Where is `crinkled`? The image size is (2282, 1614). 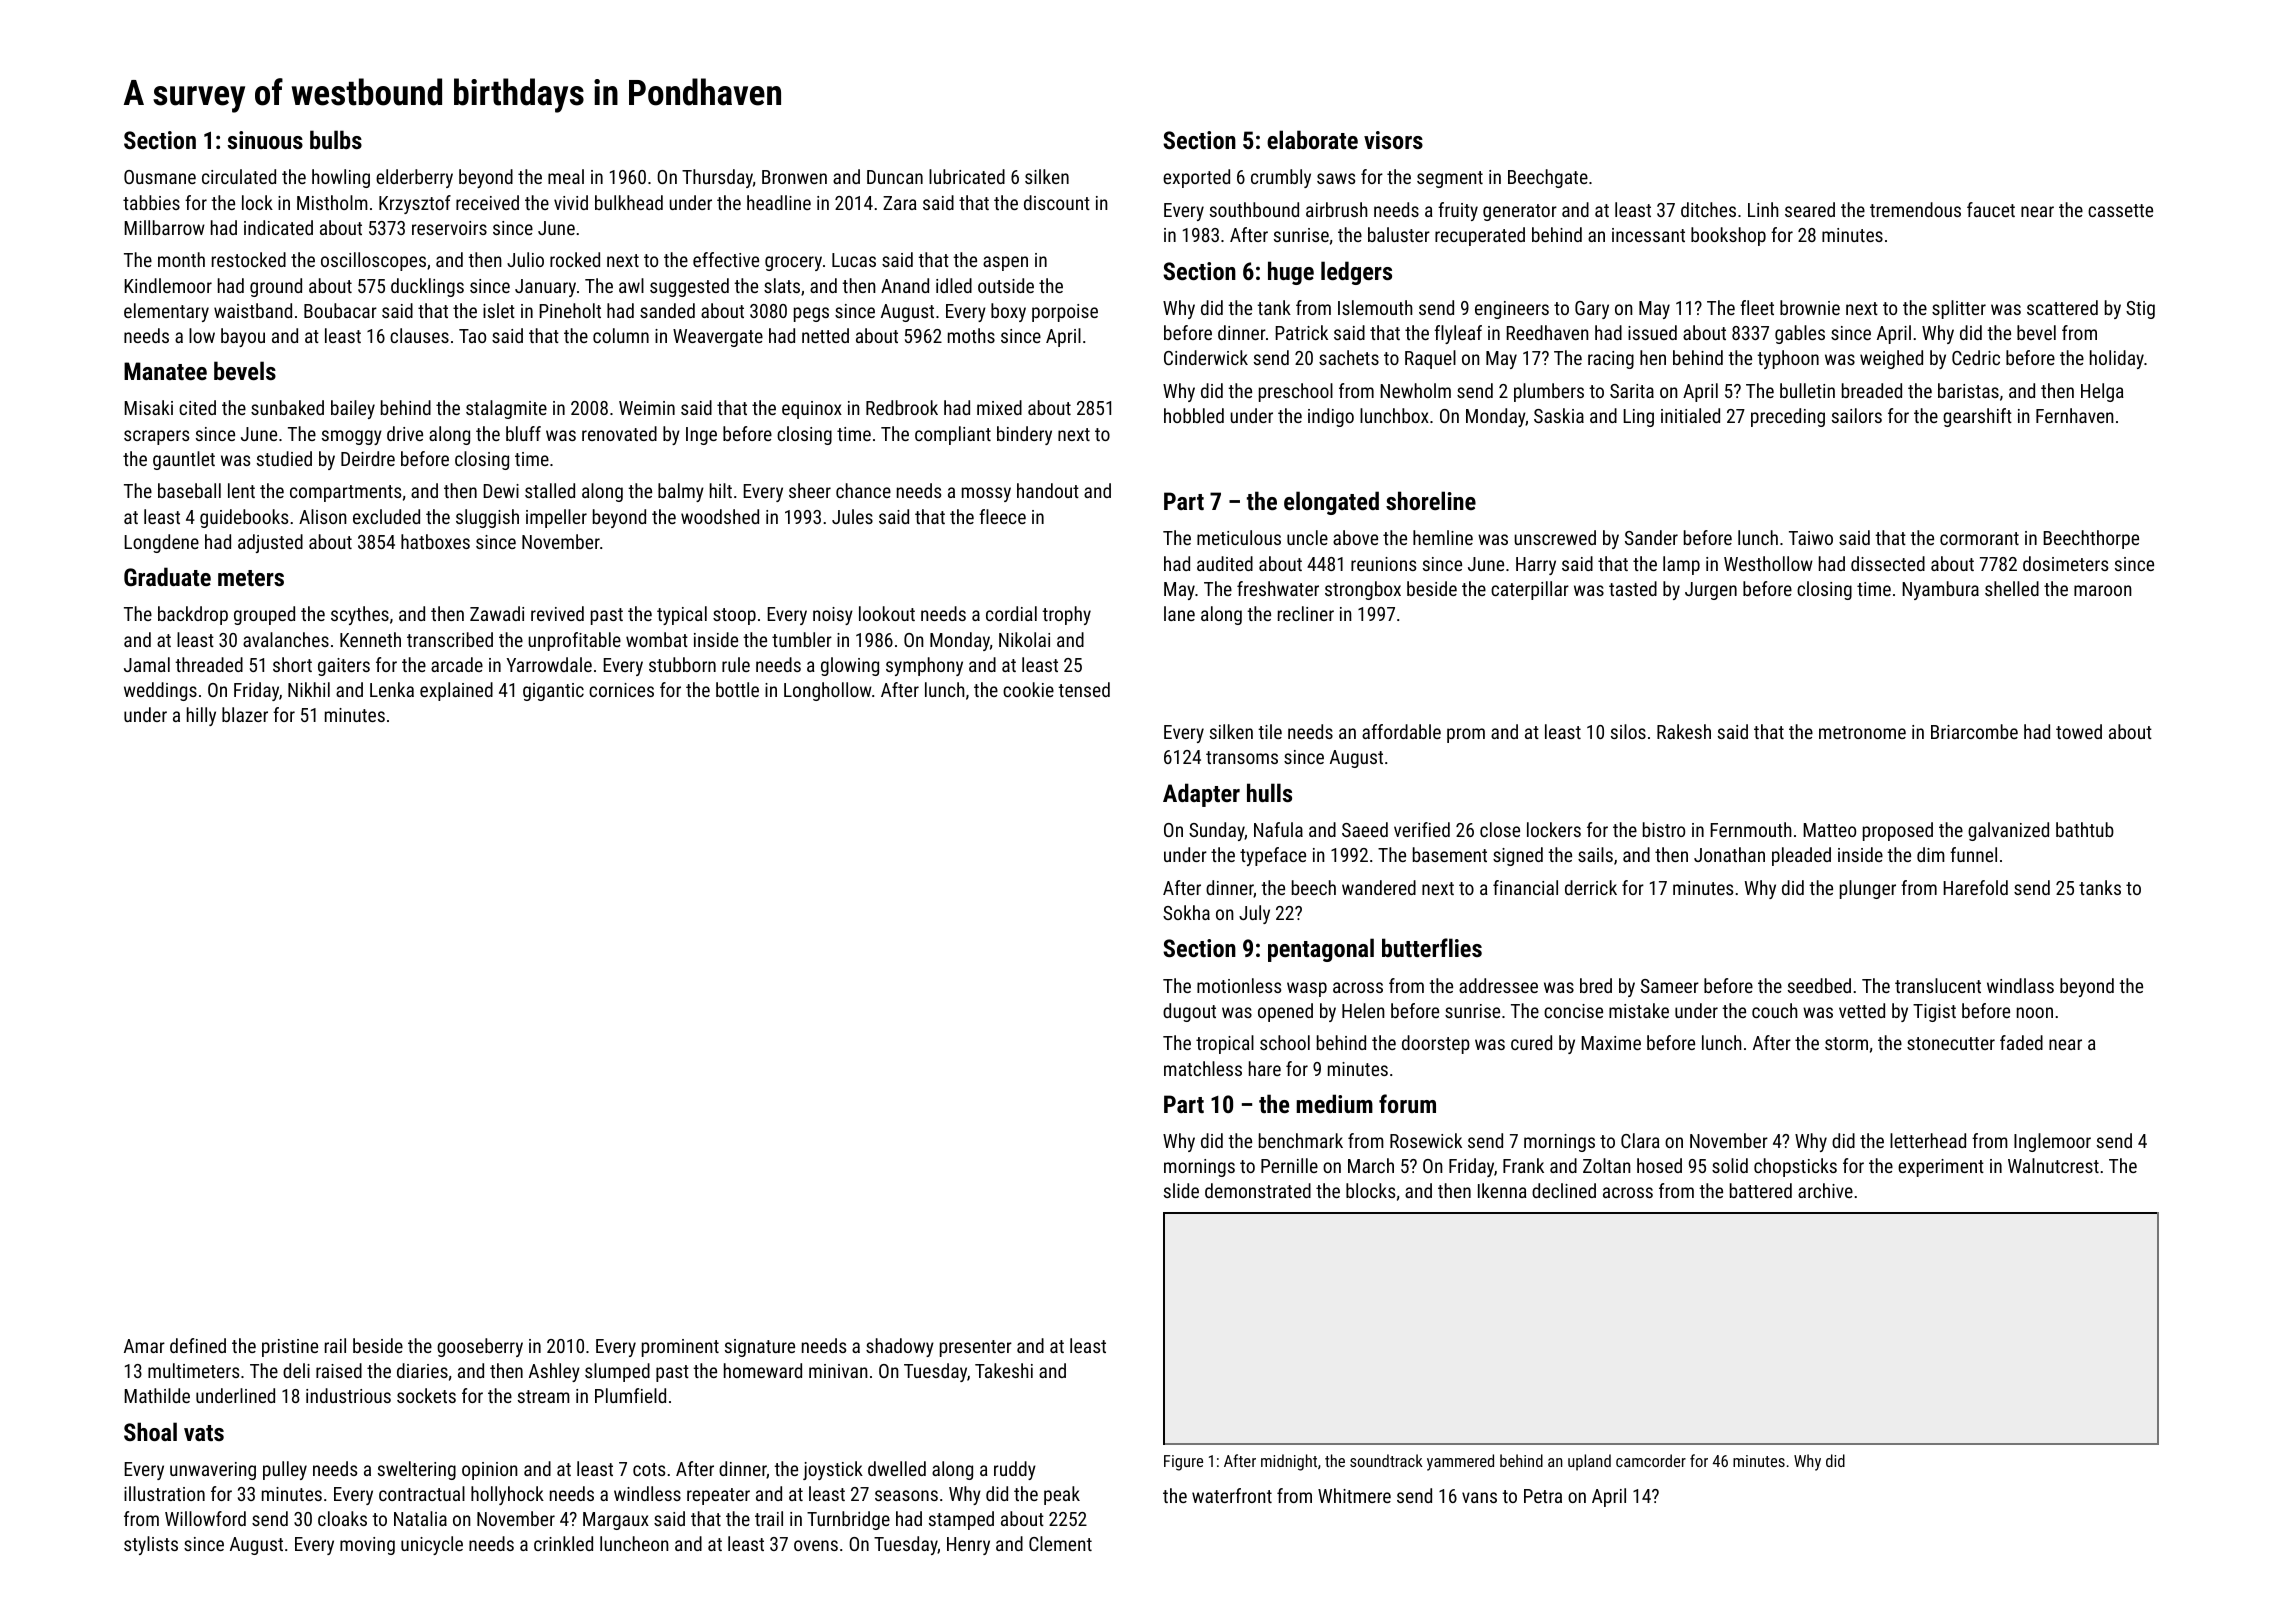
crinkled is located at coordinates (563, 1543).
